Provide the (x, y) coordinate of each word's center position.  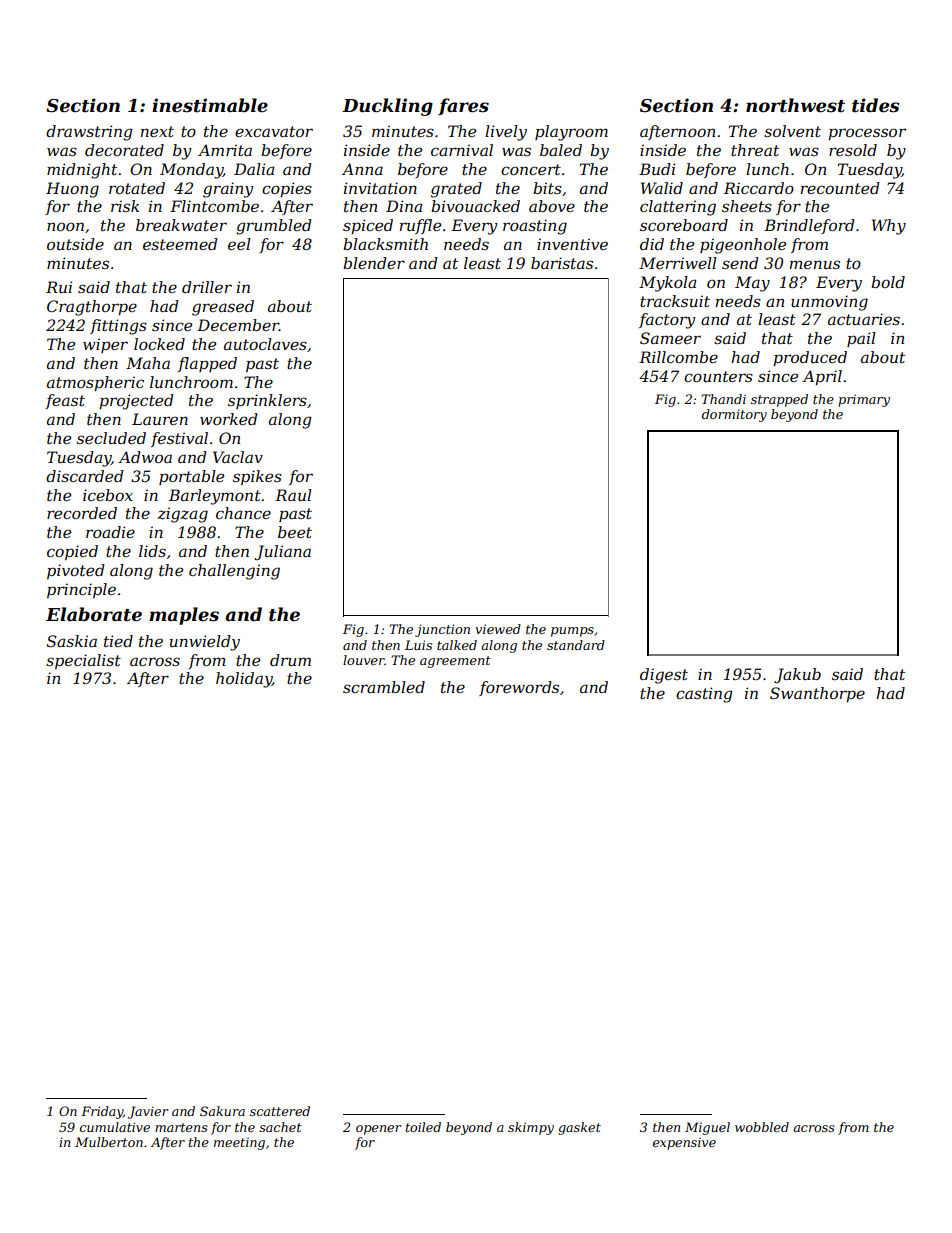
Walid (662, 188)
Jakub (797, 675)
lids (152, 551)
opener (379, 1130)
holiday (244, 680)
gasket (579, 1128)
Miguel (707, 1128)
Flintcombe (214, 206)
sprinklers (267, 401)
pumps (572, 632)
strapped (779, 400)
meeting (239, 1144)
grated (456, 190)
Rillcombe (678, 357)
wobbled (762, 1127)
